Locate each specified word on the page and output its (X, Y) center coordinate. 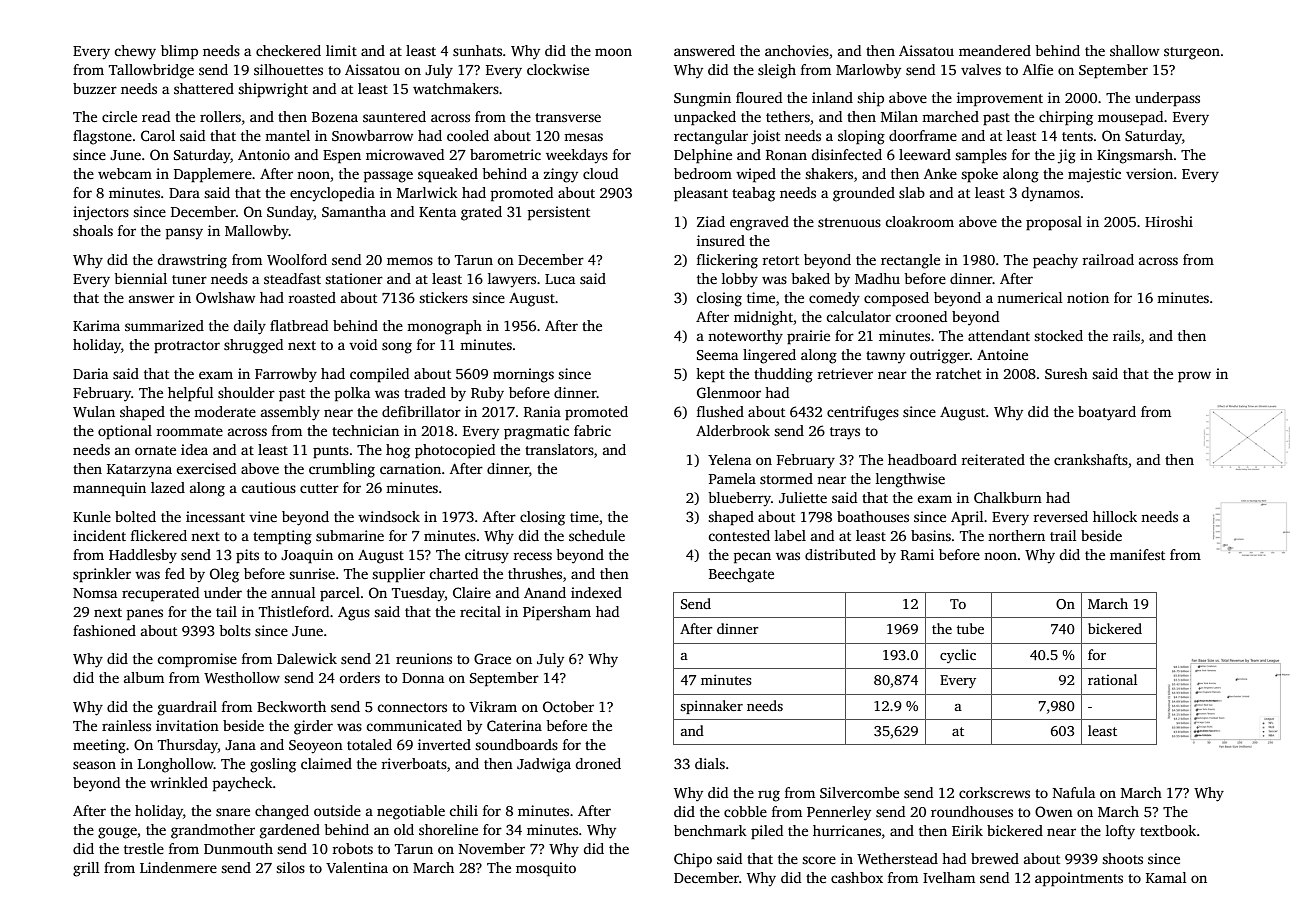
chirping (1066, 118)
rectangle (910, 261)
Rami (917, 554)
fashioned (104, 630)
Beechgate (741, 575)
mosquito (546, 869)
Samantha (354, 211)
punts (331, 452)
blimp (179, 52)
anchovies (797, 50)
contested (739, 535)
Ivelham (949, 877)
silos (290, 867)
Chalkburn (1008, 497)
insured (721, 240)
